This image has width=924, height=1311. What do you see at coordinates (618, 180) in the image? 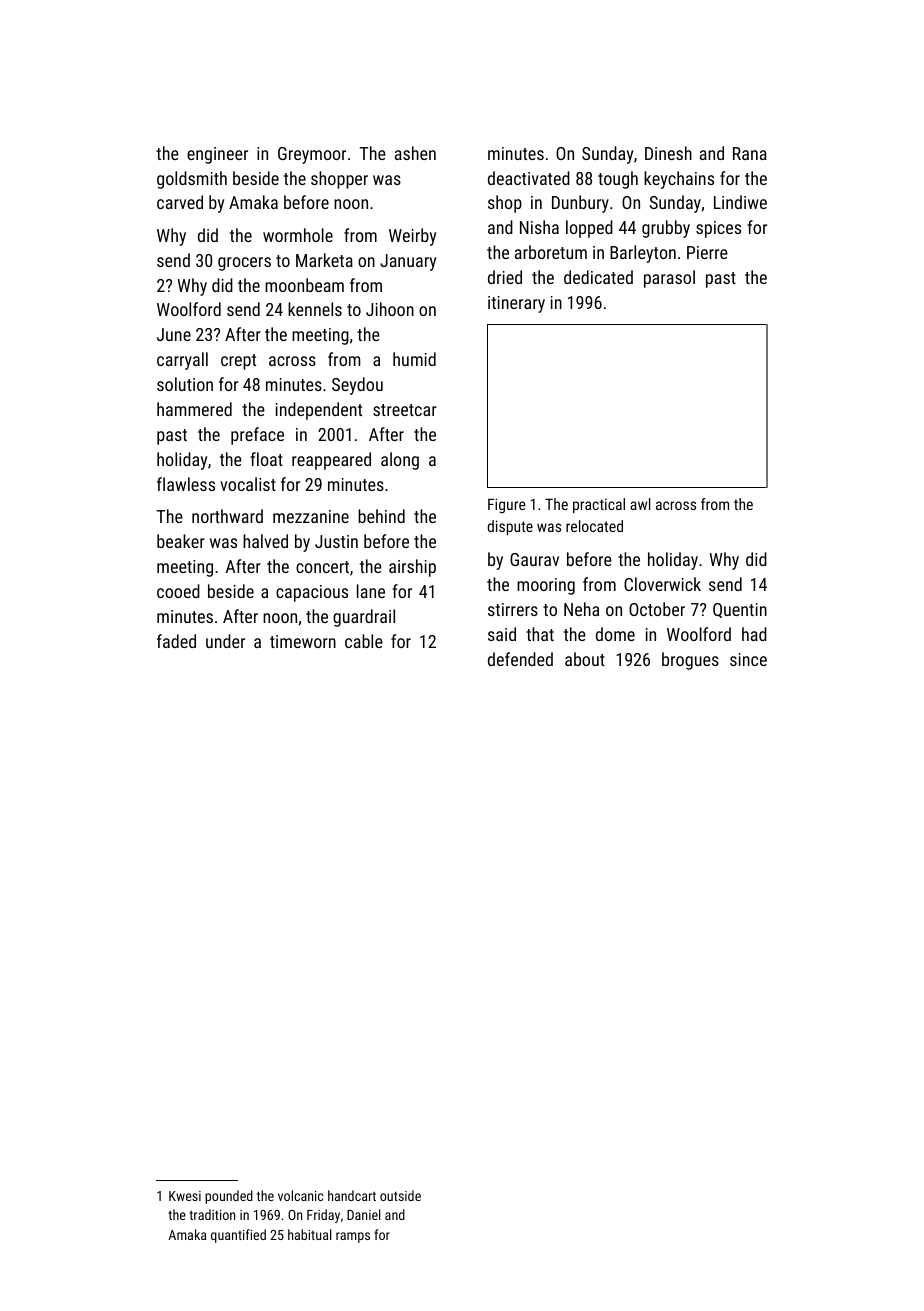
I see `tough` at bounding box center [618, 180].
